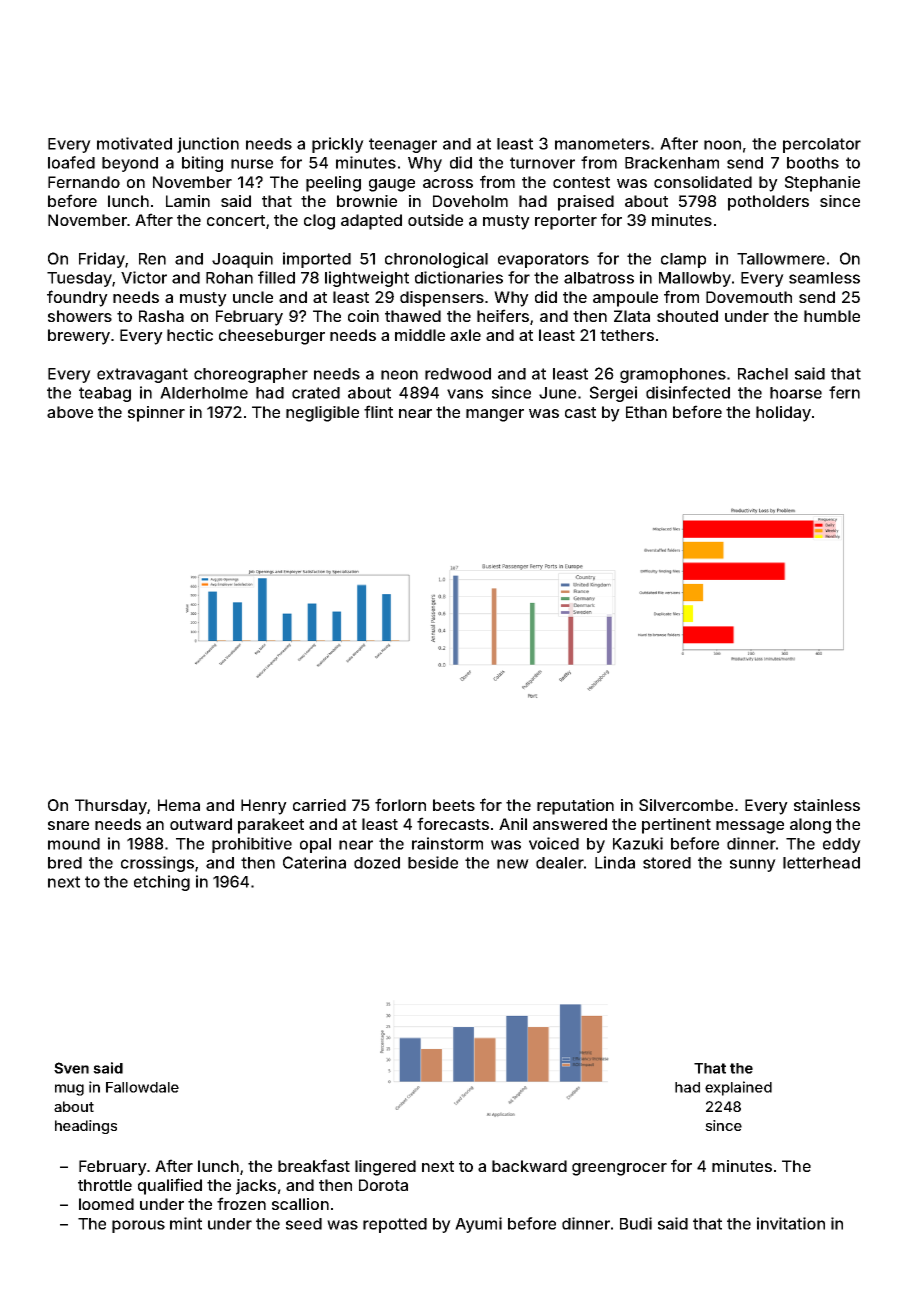  What do you see at coordinates (134, 143) in the screenshot?
I see `motivated` at bounding box center [134, 143].
